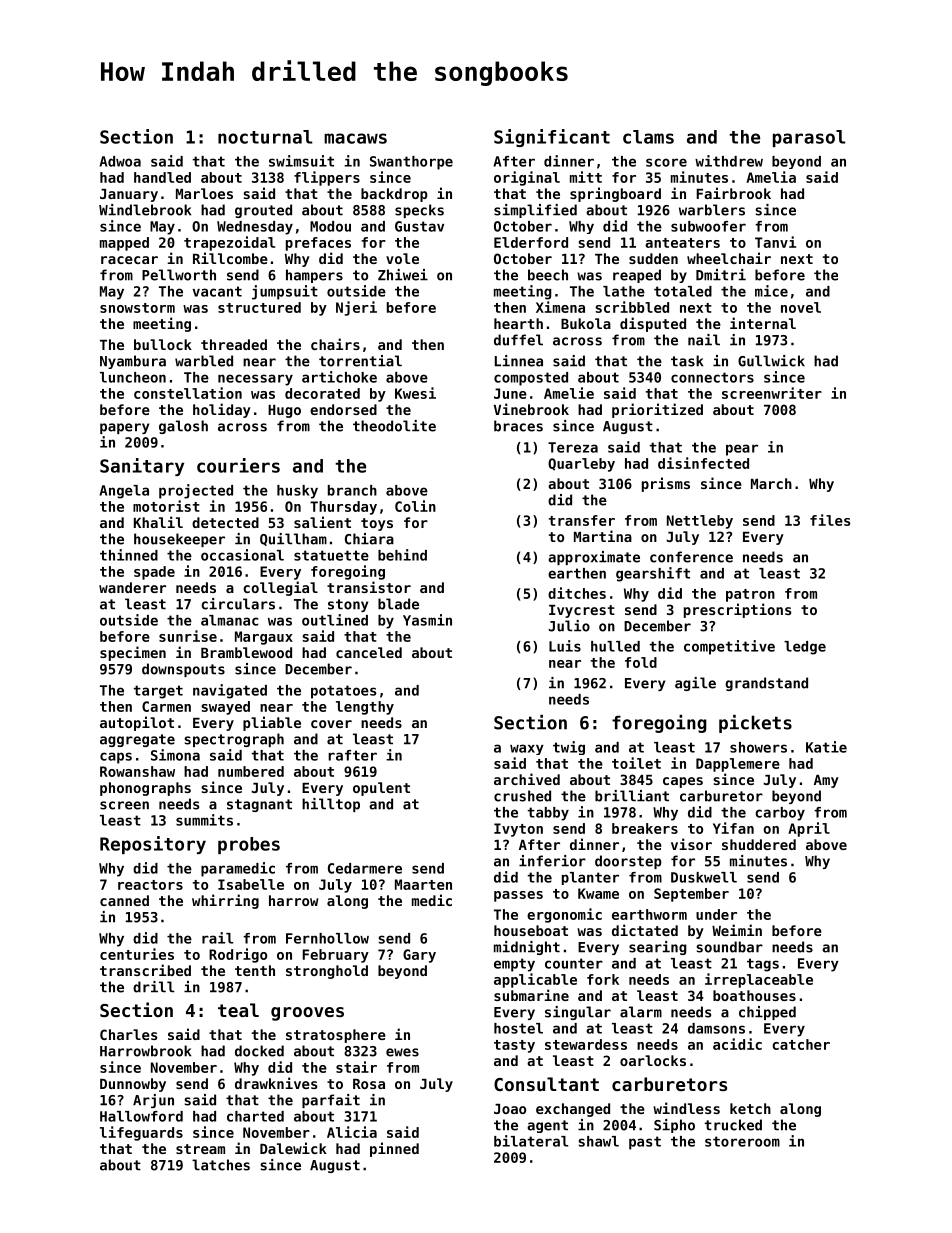 The image size is (952, 1233). What do you see at coordinates (737, 930) in the screenshot?
I see `Weimin` at bounding box center [737, 930].
